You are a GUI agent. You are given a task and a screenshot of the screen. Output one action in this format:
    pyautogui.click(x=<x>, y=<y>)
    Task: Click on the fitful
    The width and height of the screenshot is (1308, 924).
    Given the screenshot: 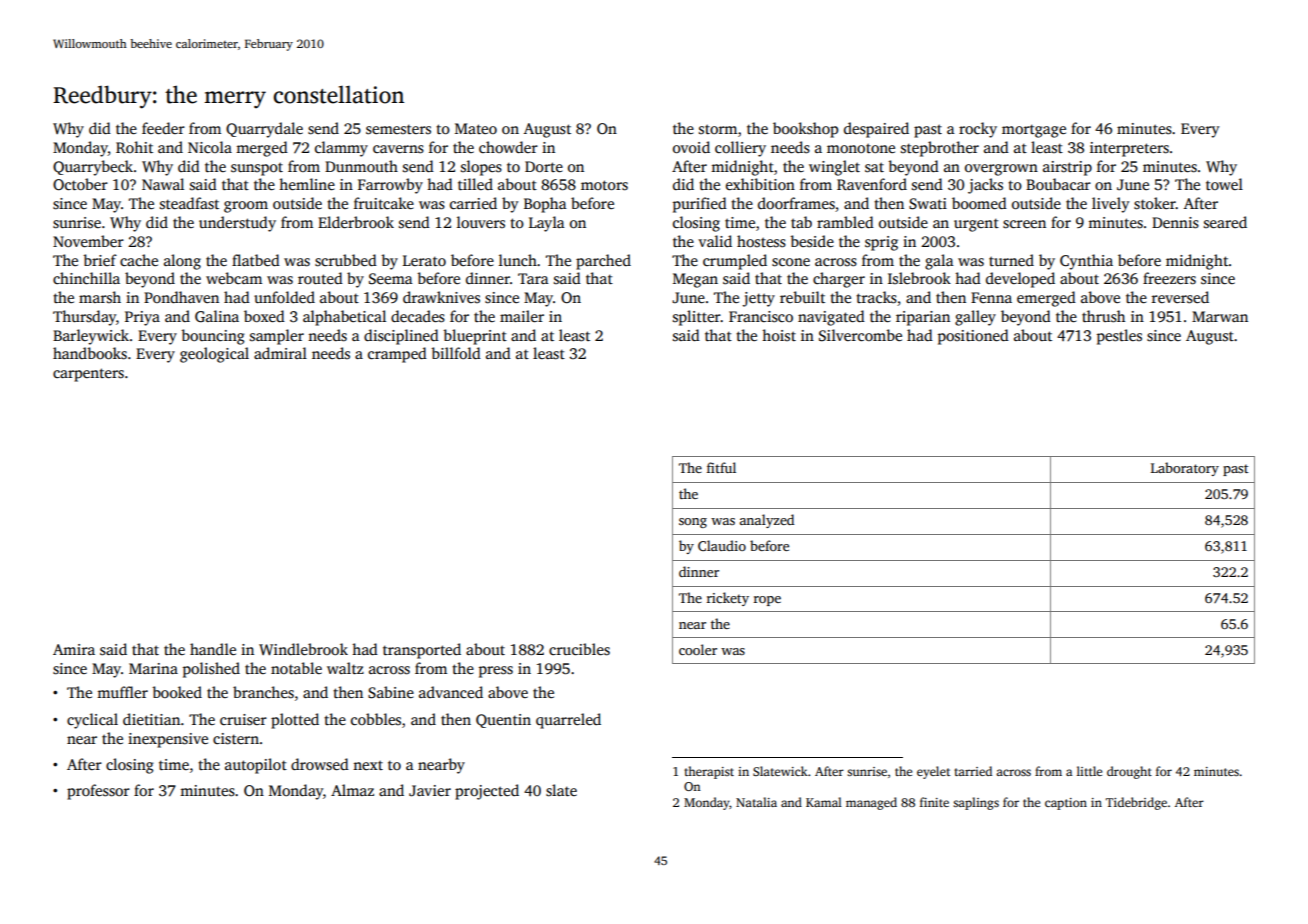 What is the action you would take?
    pyautogui.click(x=721, y=467)
